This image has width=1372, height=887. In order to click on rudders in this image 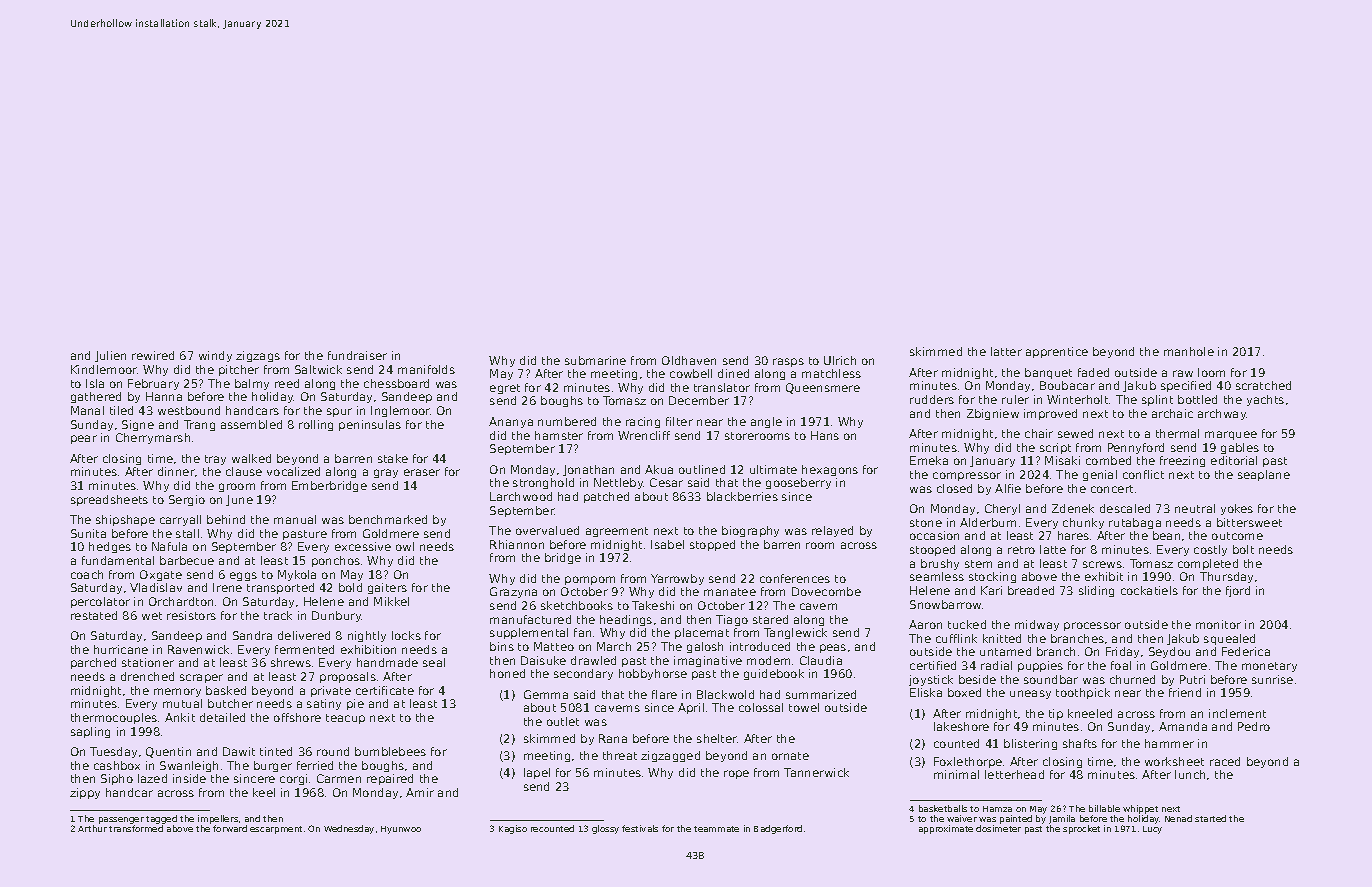, I will do `click(932, 399)`.
